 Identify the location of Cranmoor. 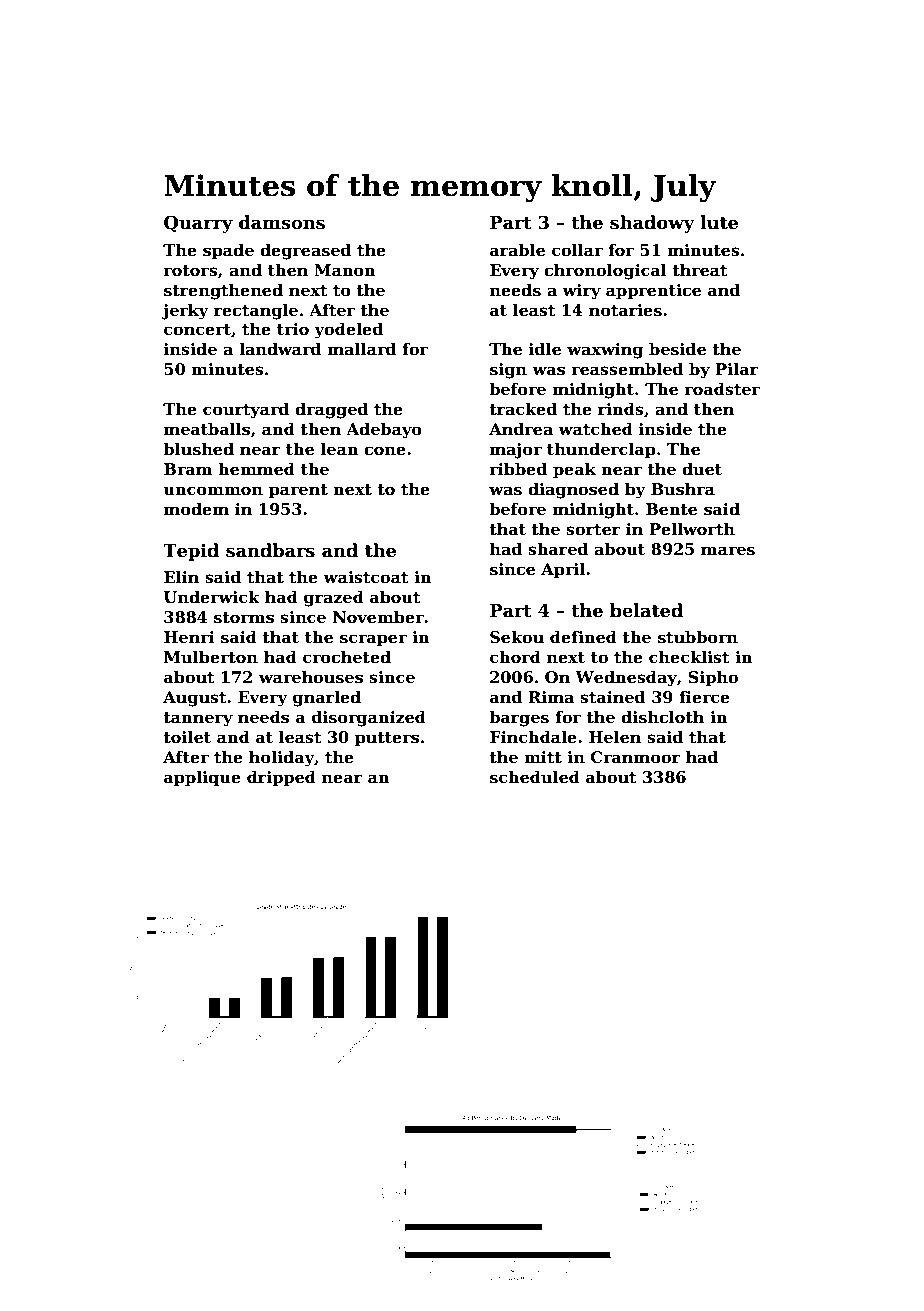
(636, 757).
